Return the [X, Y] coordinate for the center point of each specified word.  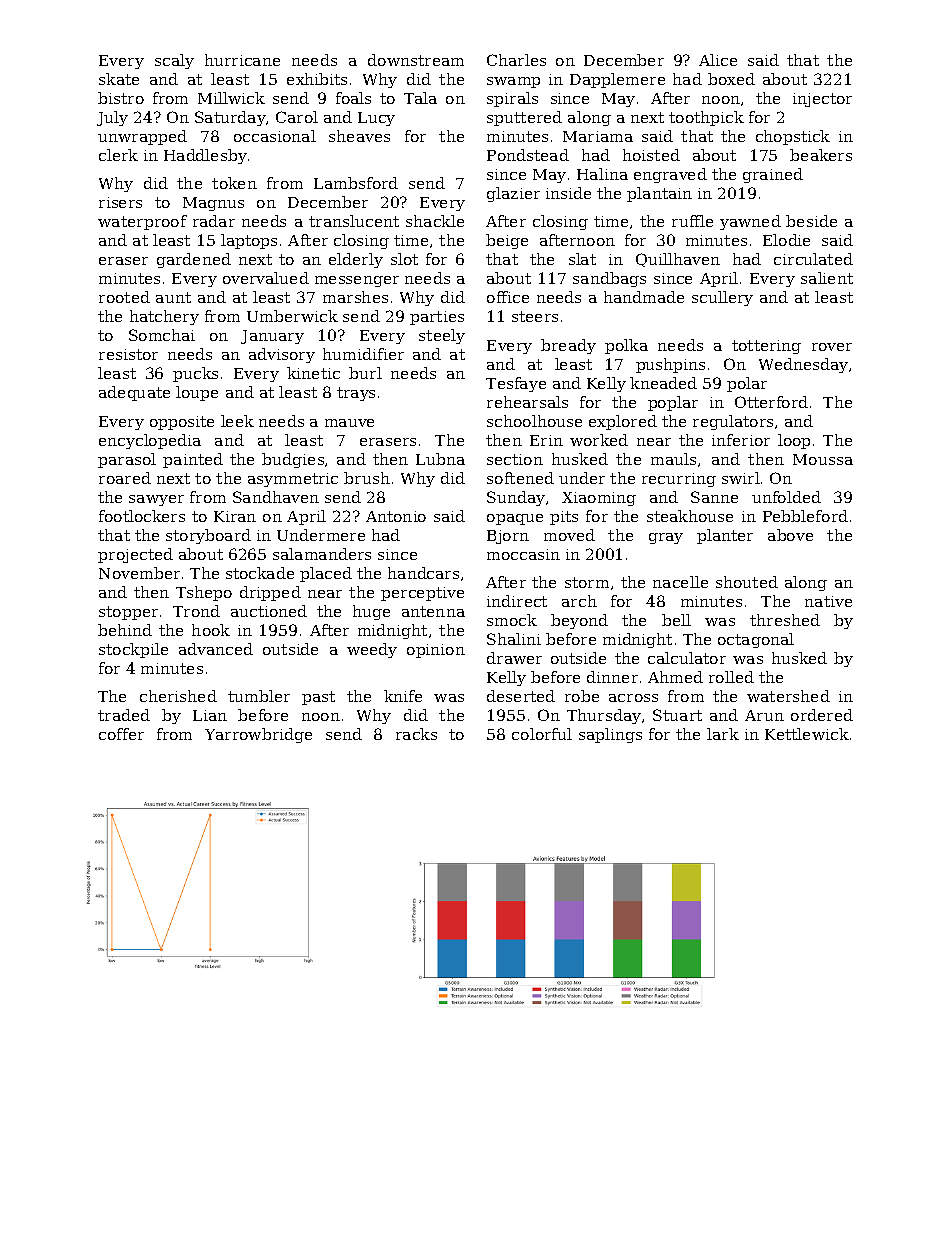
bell [676, 620]
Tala [420, 98]
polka [626, 346]
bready [568, 346]
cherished [178, 696]
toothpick [706, 118]
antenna [433, 611]
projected [135, 555]
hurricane [242, 60]
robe [582, 696]
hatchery [164, 317]
